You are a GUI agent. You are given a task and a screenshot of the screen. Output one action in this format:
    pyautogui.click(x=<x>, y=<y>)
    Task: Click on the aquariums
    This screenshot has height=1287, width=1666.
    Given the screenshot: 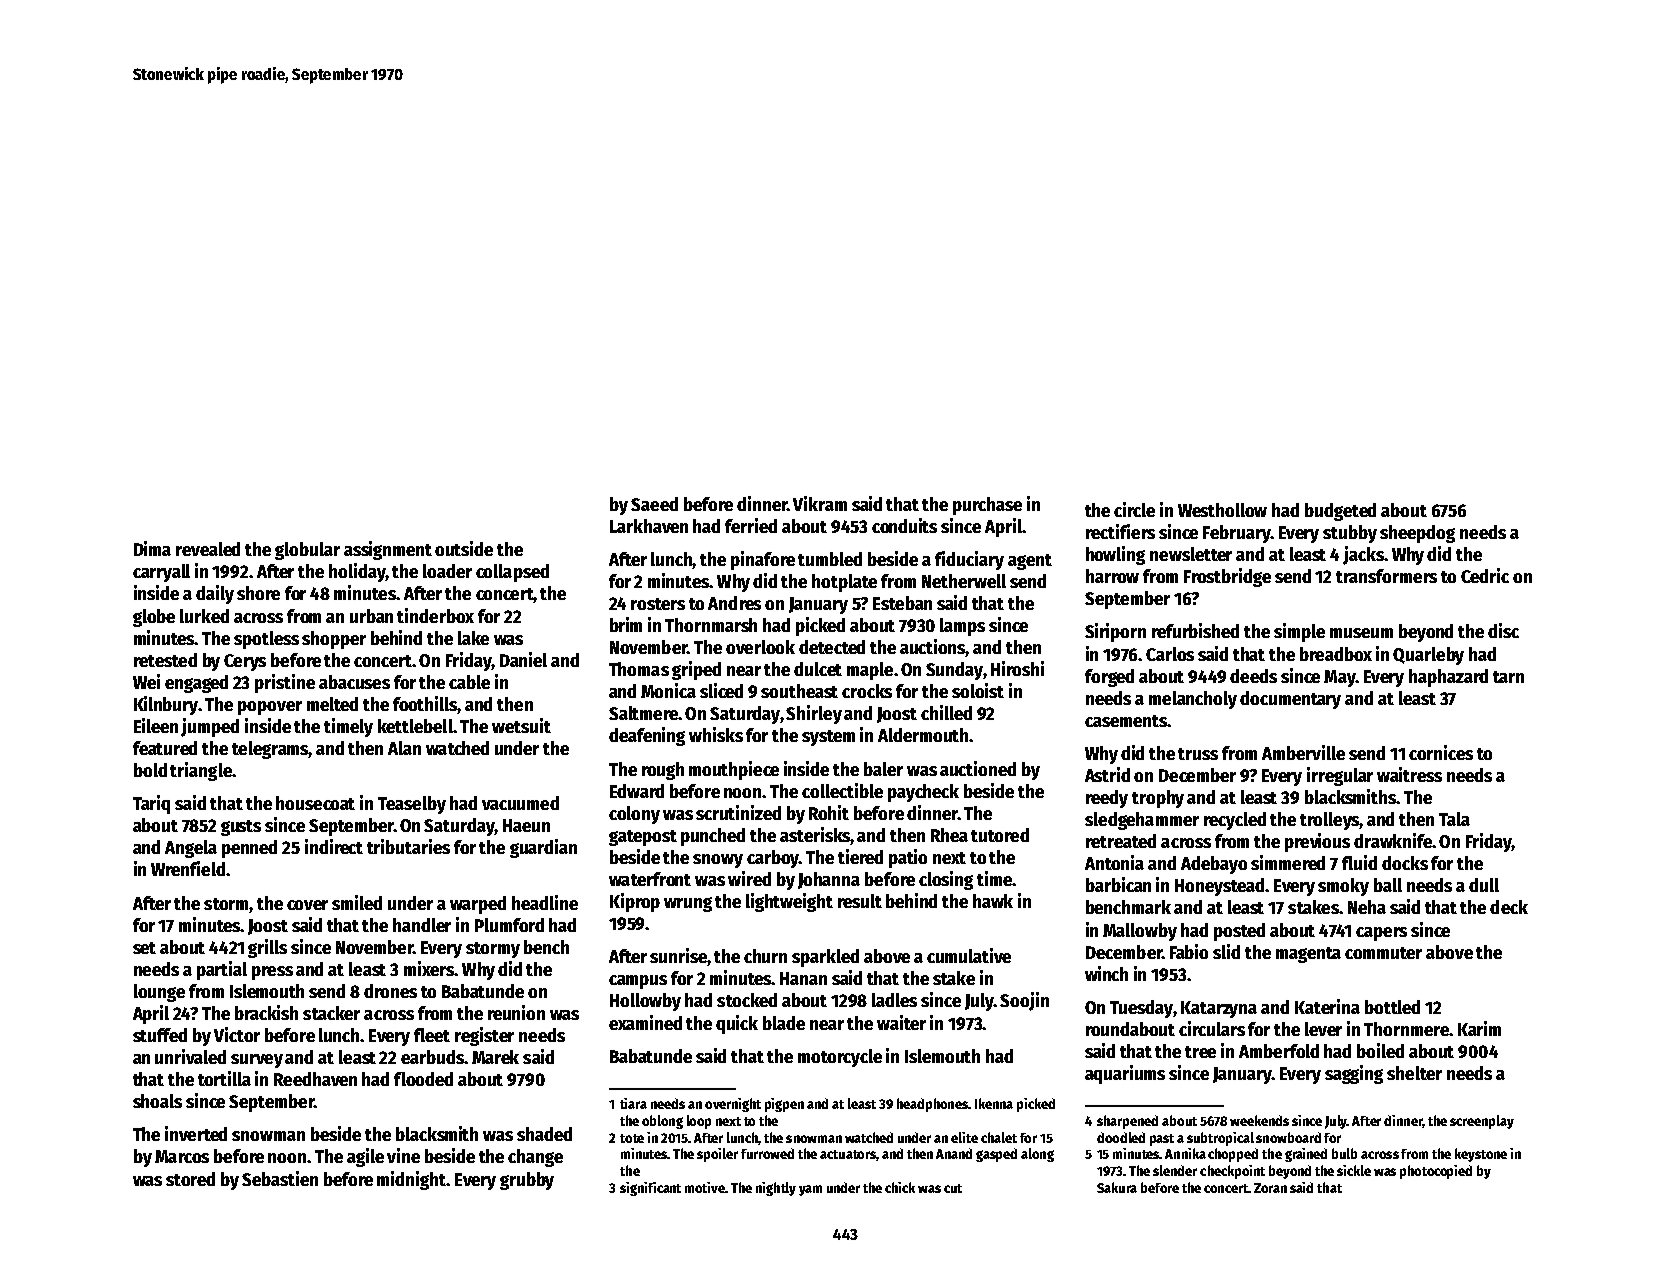 What is the action you would take?
    pyautogui.click(x=1125, y=1074)
